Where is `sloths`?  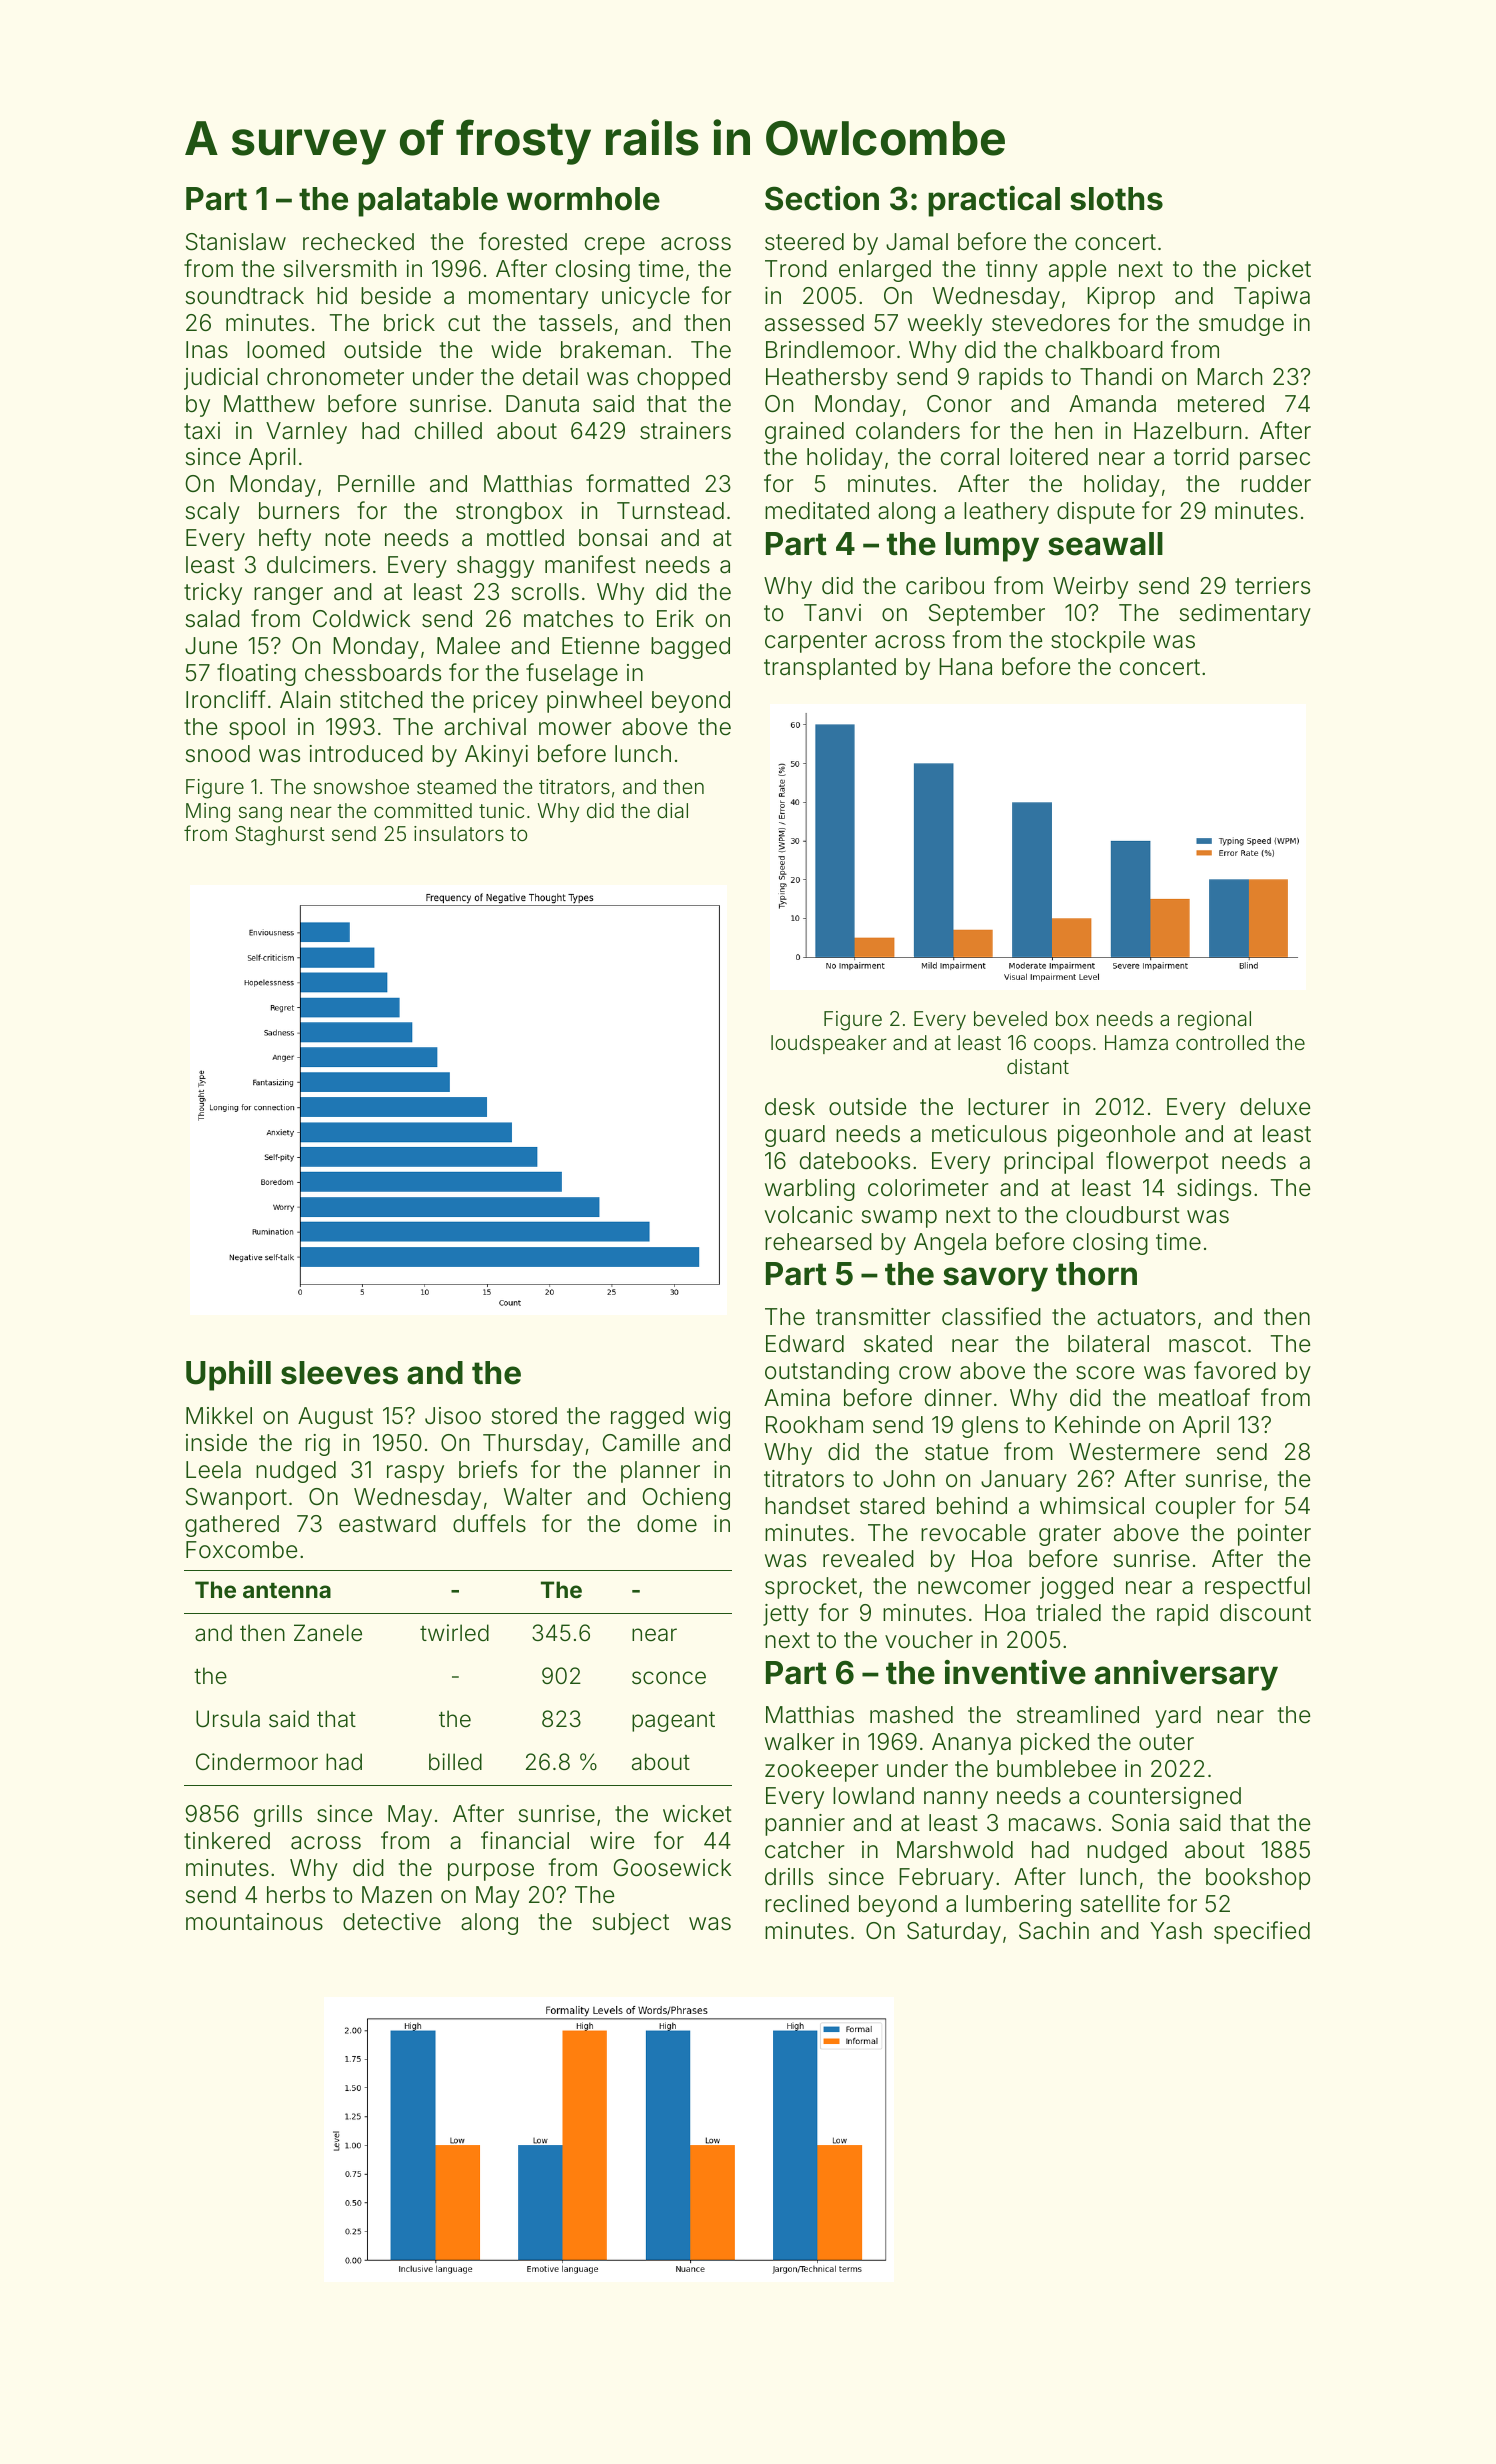 sloths is located at coordinates (1116, 199).
